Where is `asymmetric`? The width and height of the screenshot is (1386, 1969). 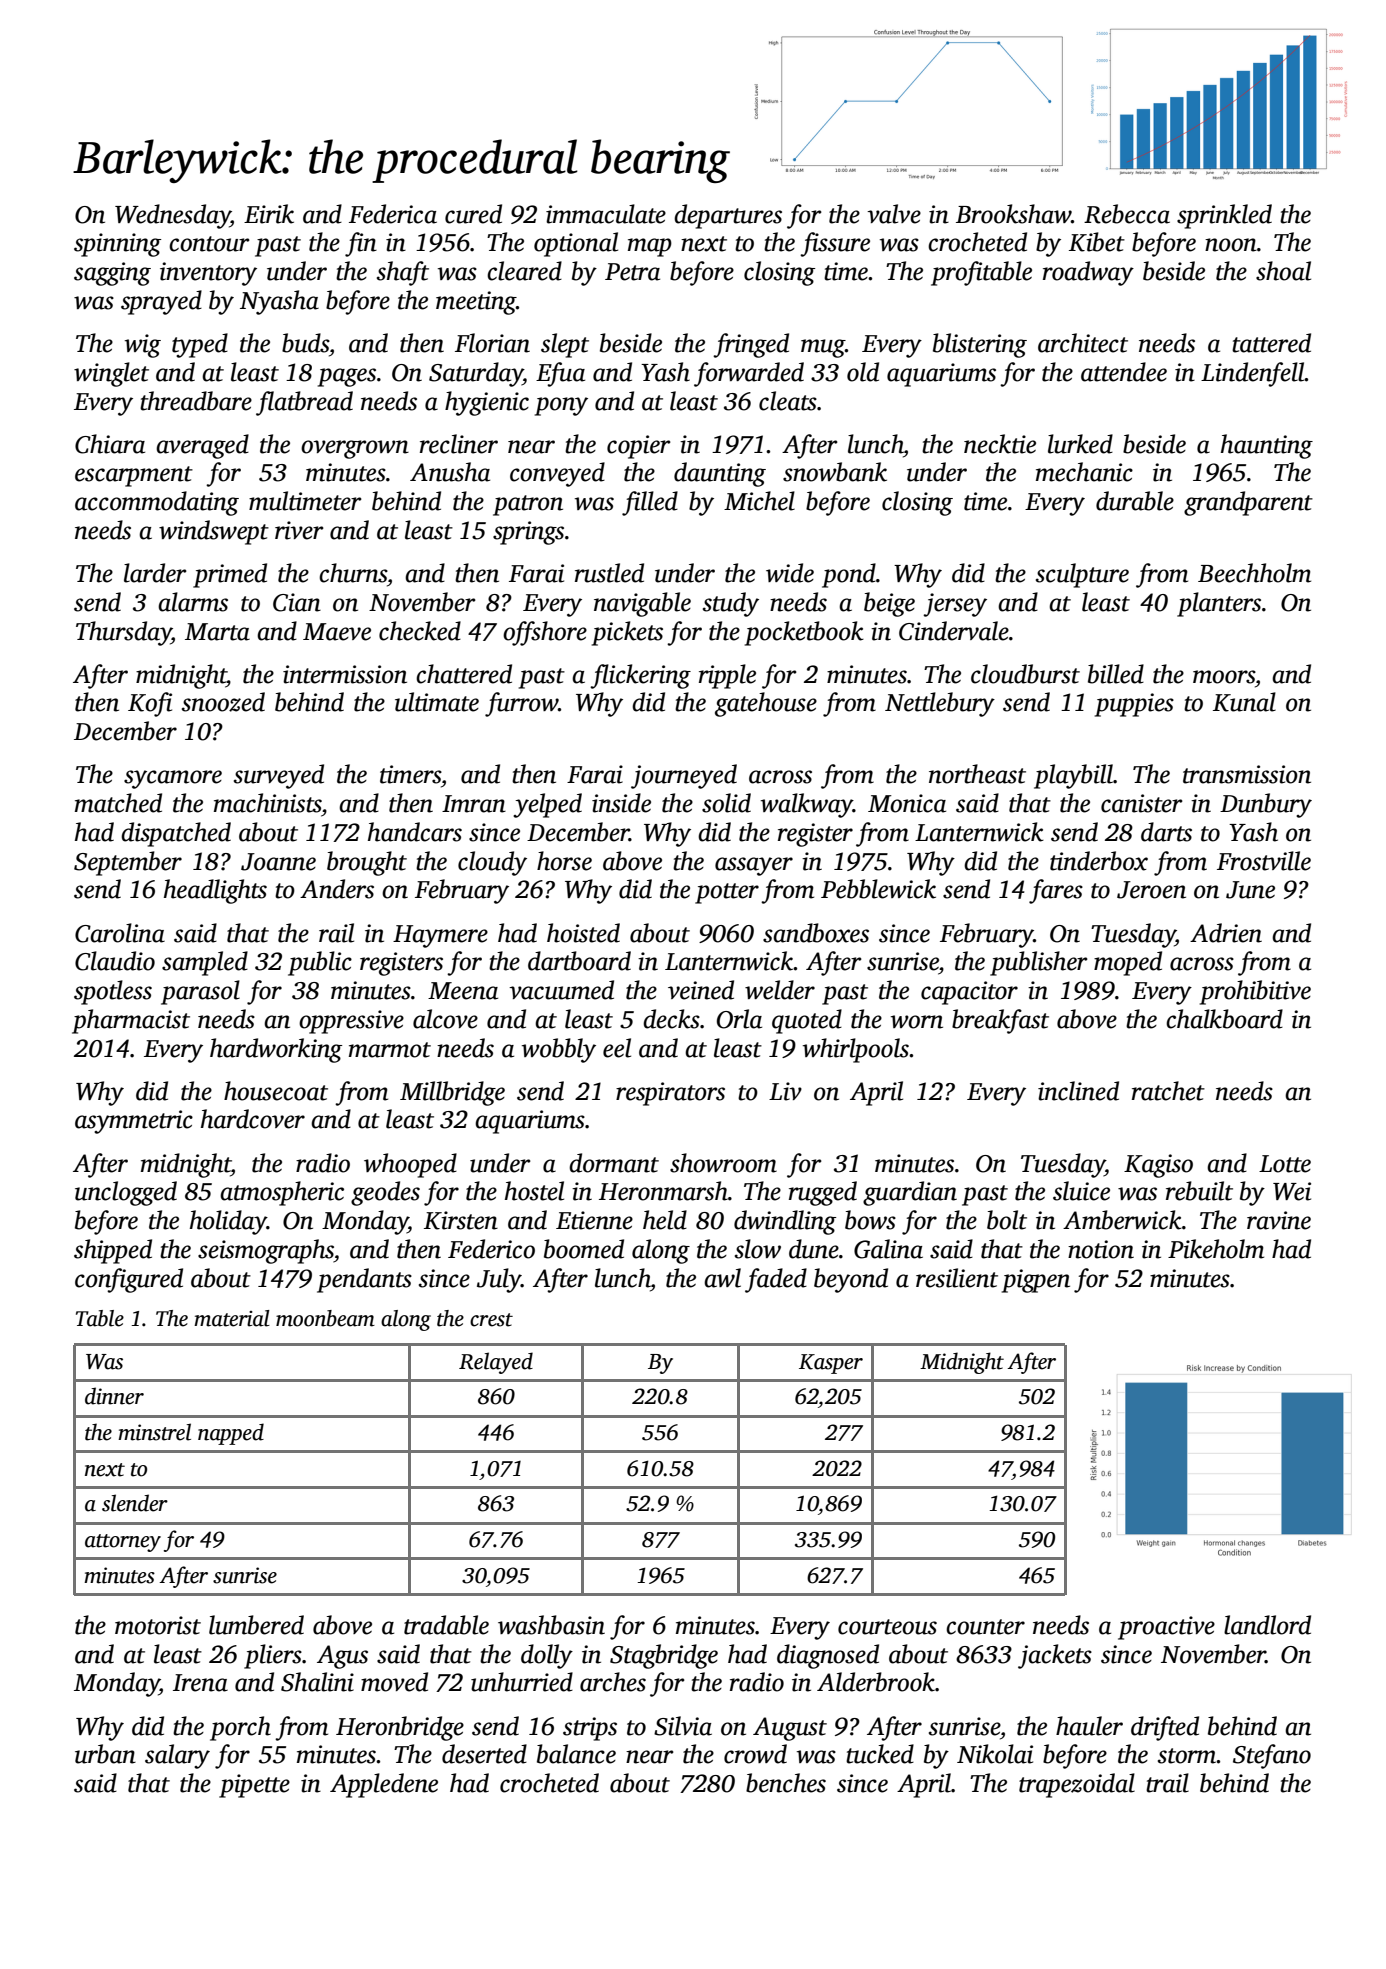
asymmetric is located at coordinates (134, 1122).
